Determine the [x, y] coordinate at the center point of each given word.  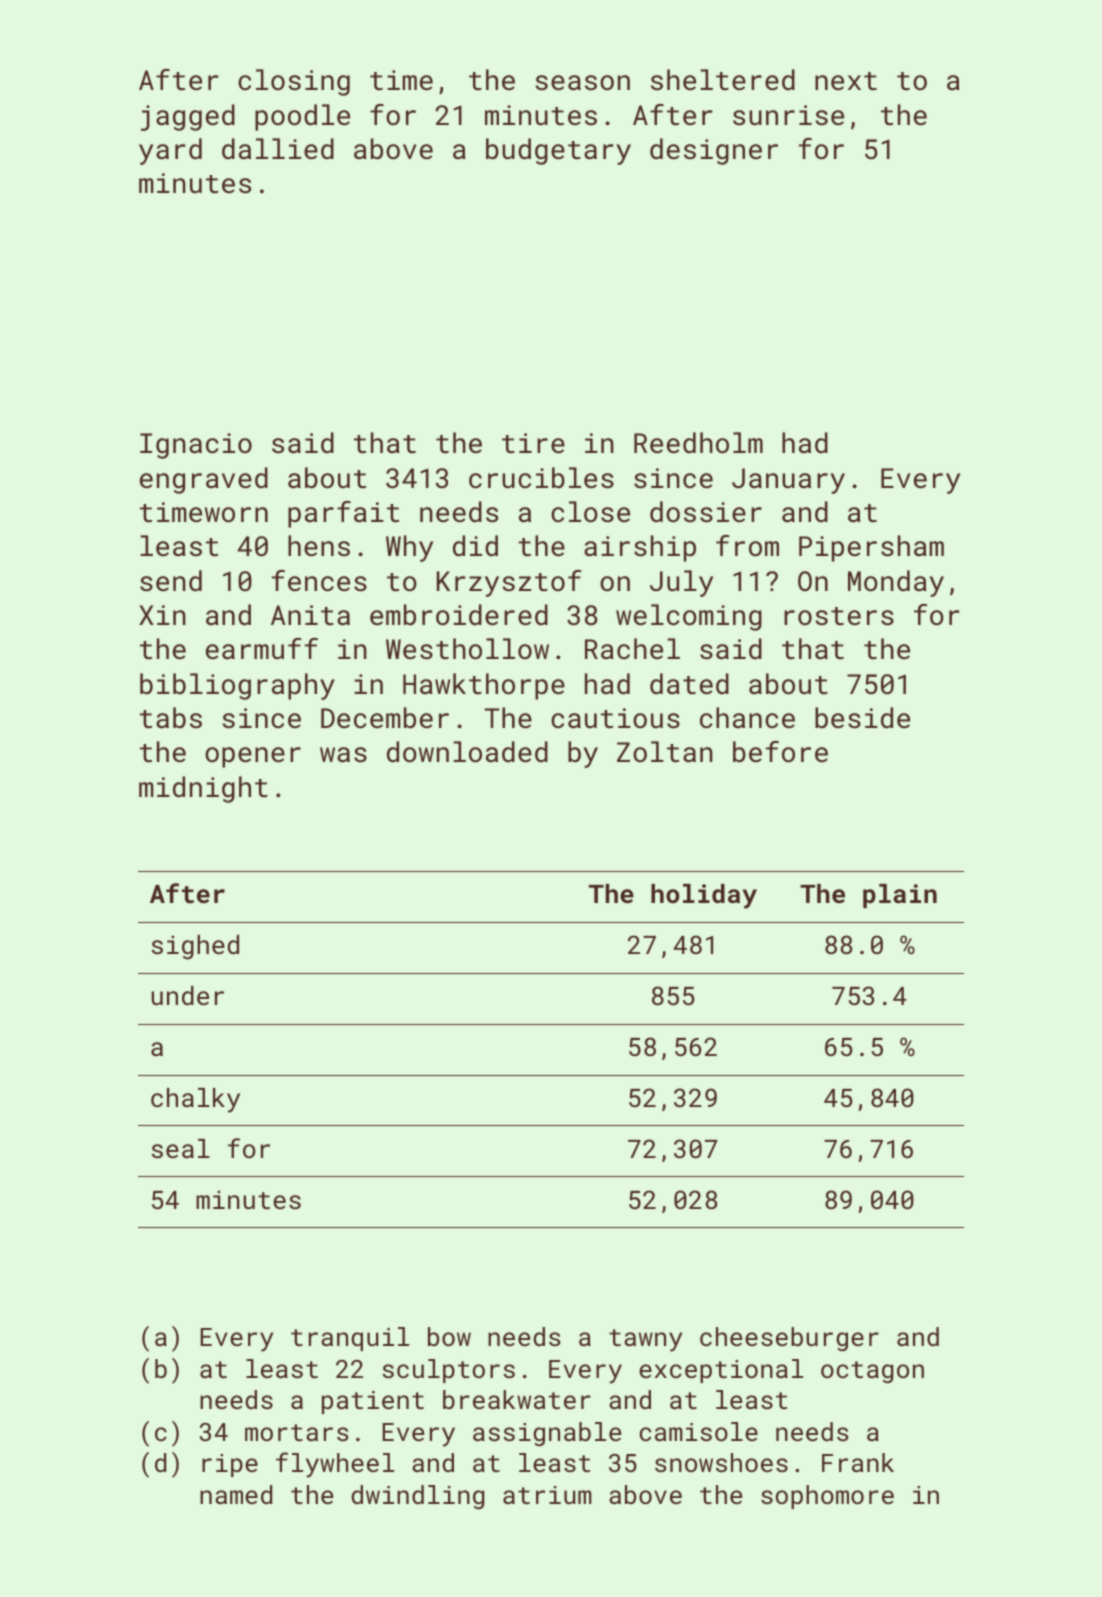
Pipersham [871, 548]
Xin [162, 615]
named [236, 1494]
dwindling [417, 1497]
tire [533, 443]
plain [900, 896]
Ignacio [196, 446]
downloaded [467, 751]
